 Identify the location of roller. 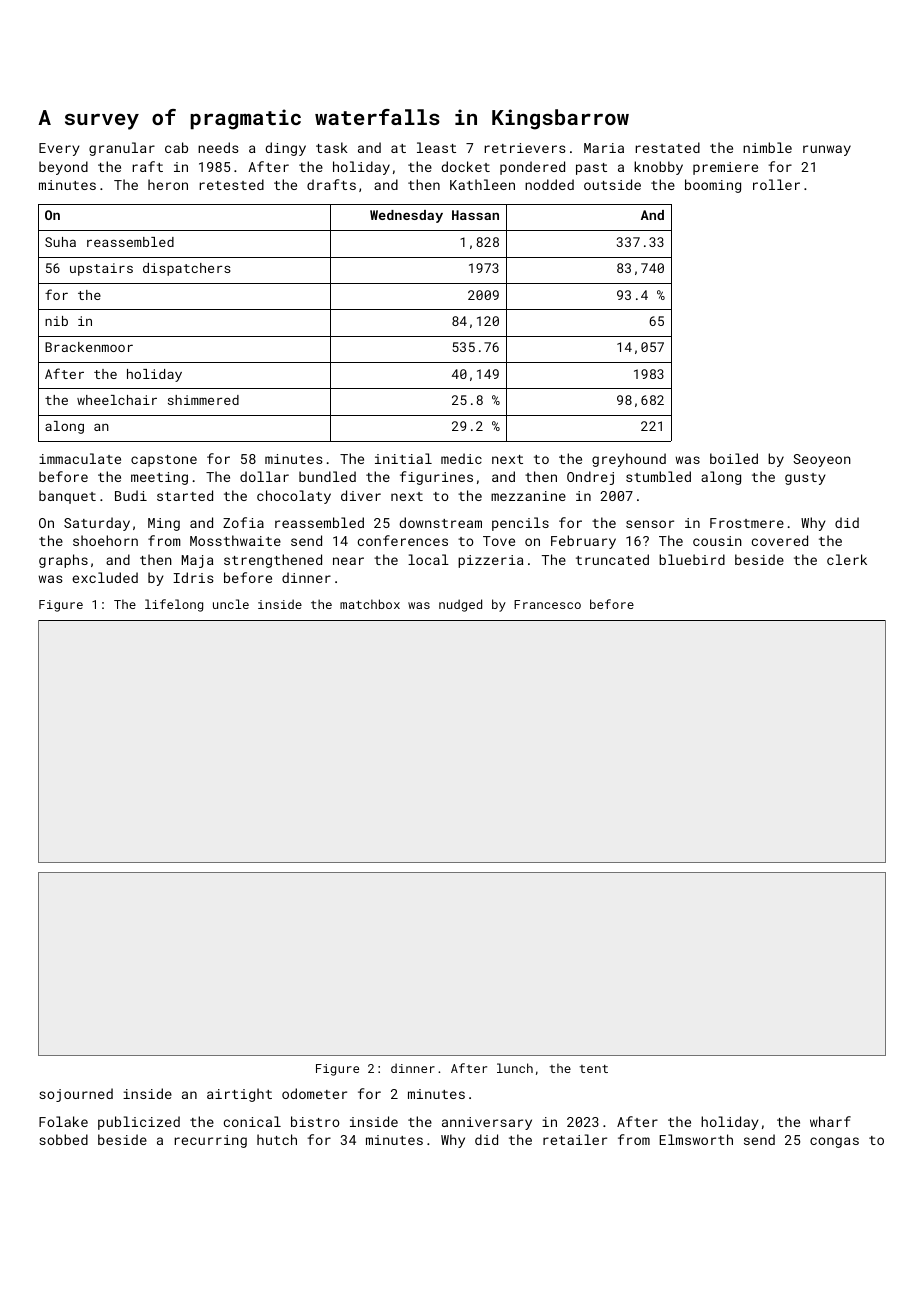
(776, 184).
